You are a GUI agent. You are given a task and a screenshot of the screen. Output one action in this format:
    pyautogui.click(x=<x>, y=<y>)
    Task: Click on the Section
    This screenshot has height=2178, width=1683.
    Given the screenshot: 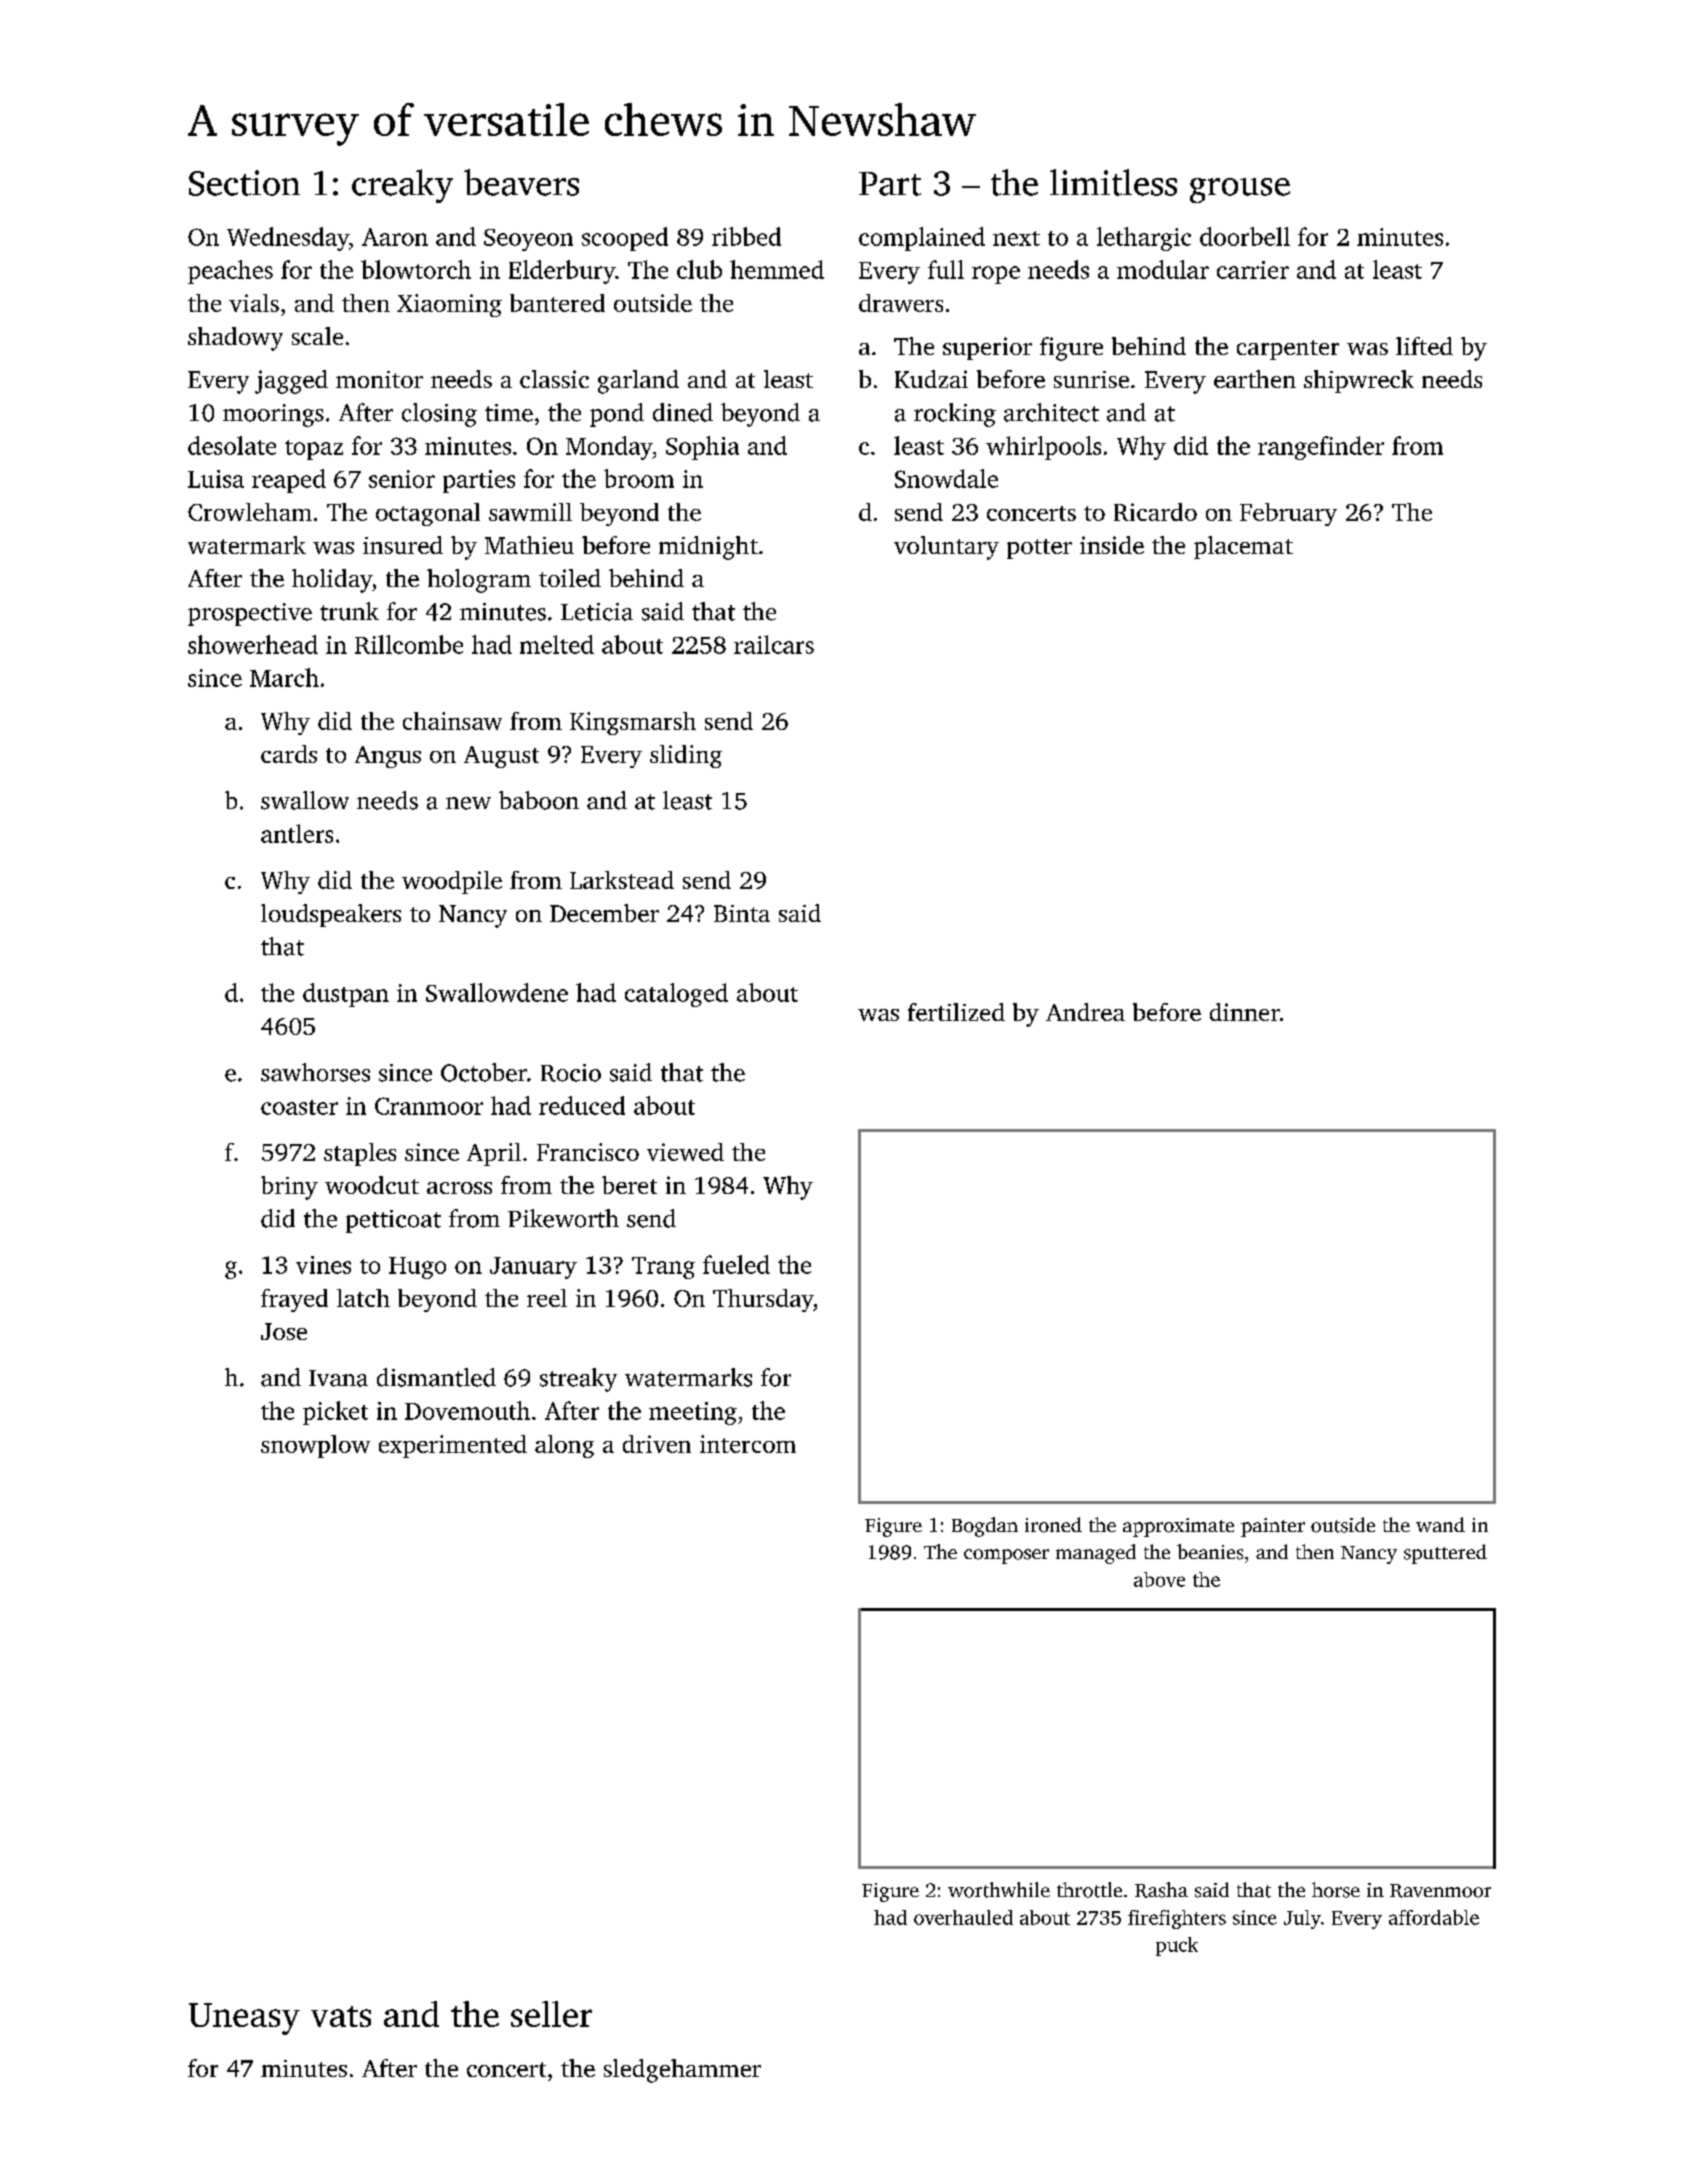 What is the action you would take?
    pyautogui.click(x=244, y=183)
